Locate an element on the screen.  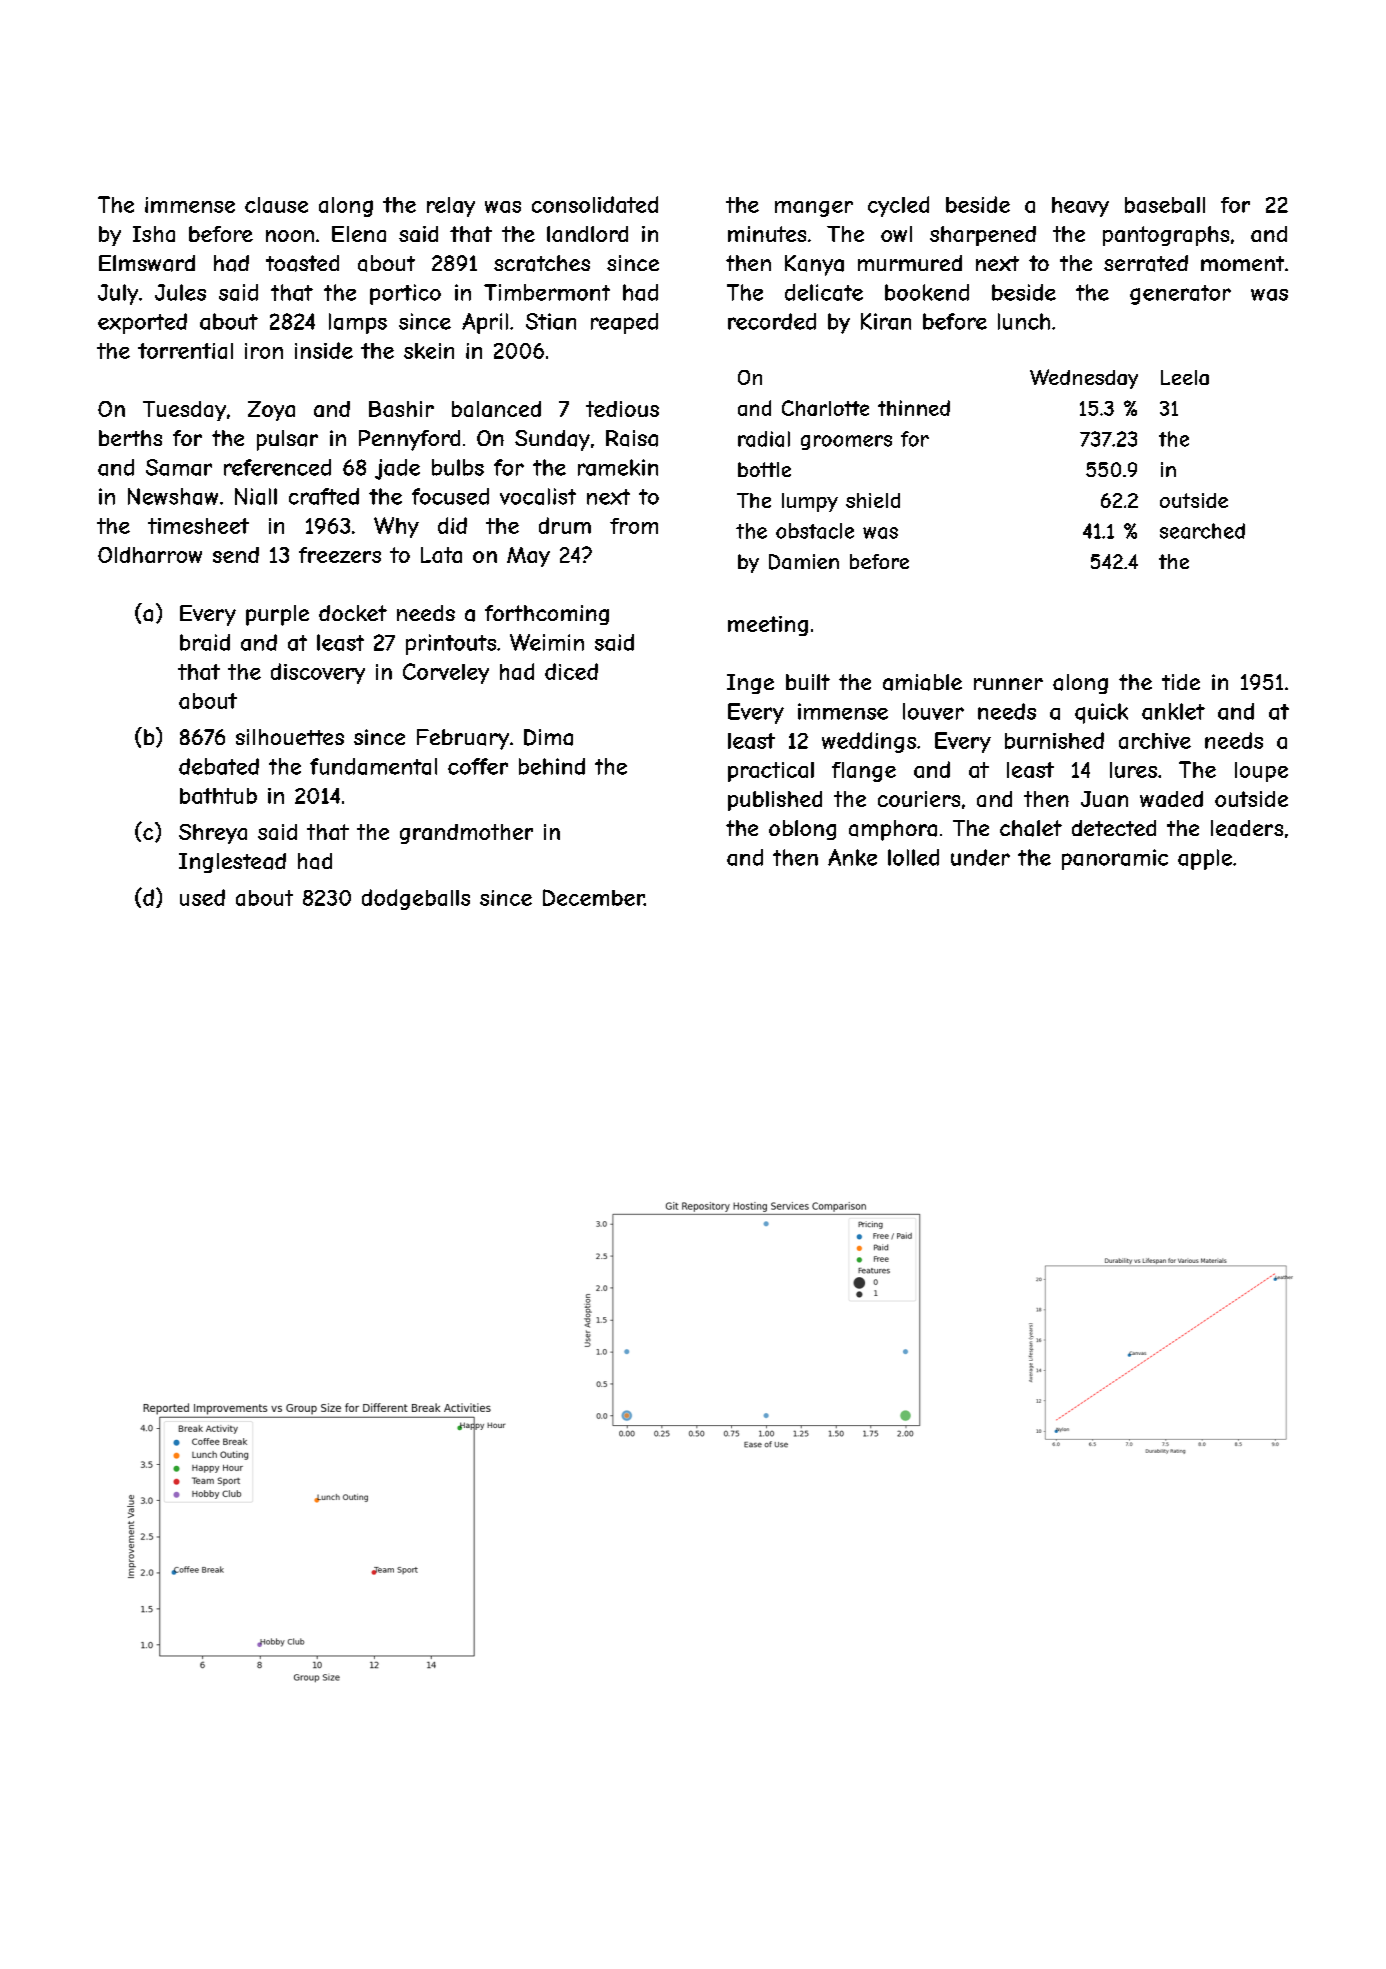
delicate is located at coordinates (824, 292).
